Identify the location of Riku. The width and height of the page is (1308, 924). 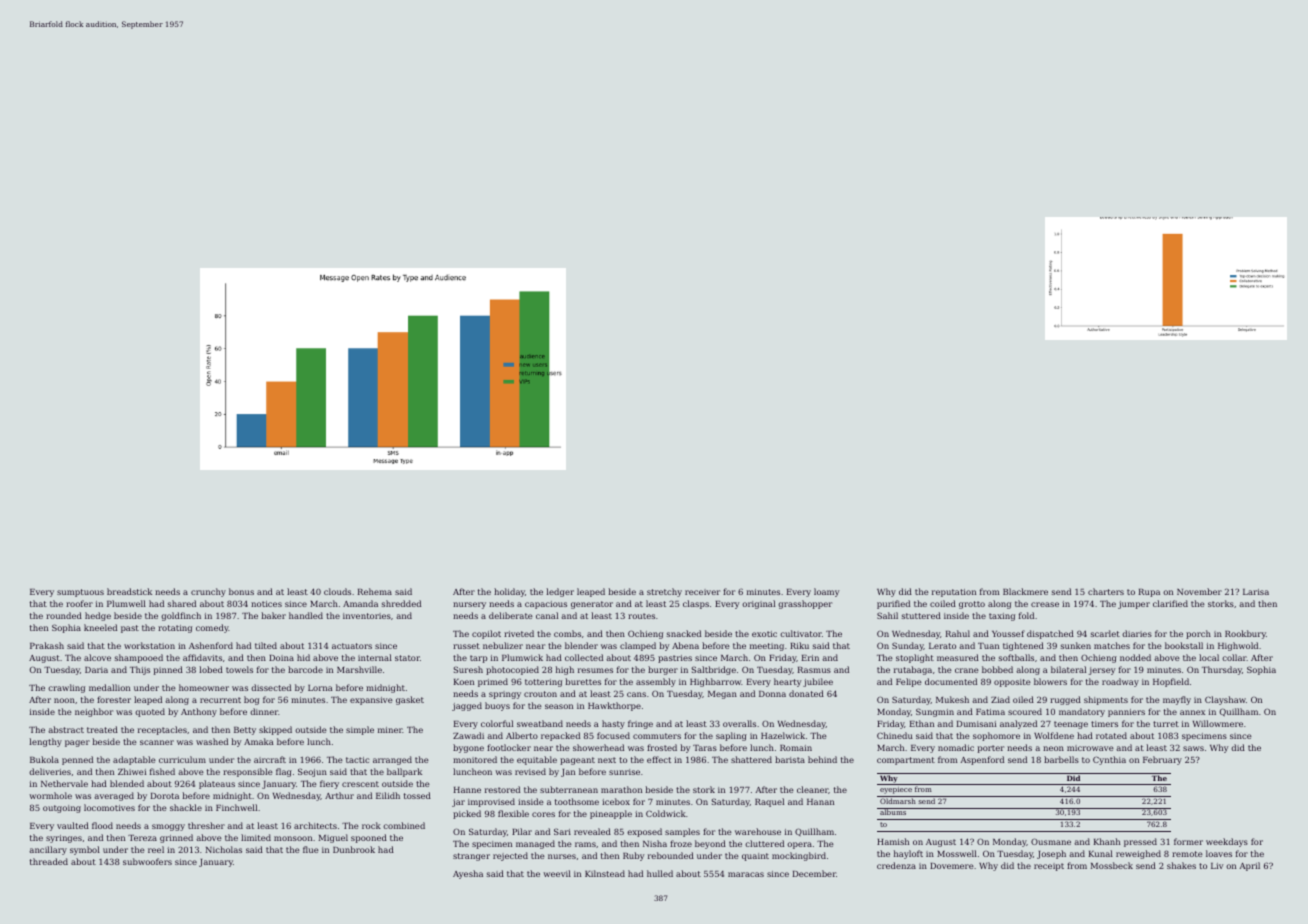
(799, 645).
